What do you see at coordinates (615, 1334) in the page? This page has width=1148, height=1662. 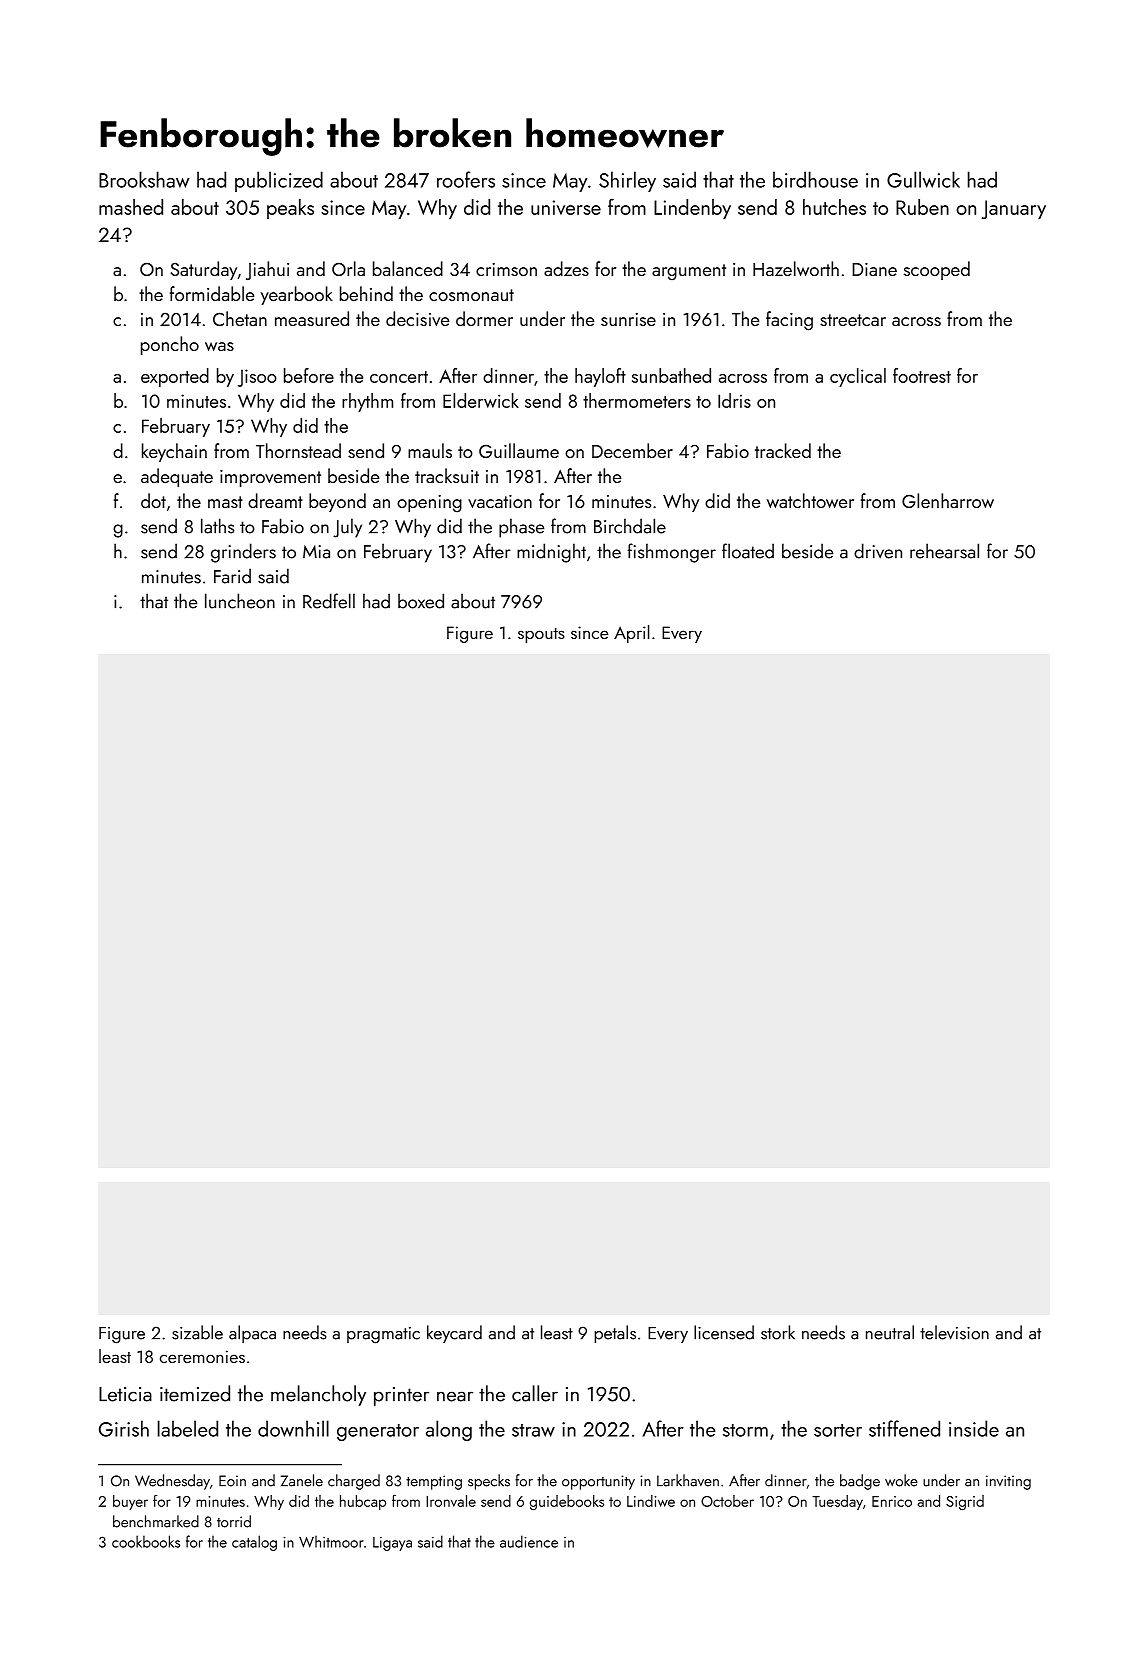 I see `petals` at bounding box center [615, 1334].
